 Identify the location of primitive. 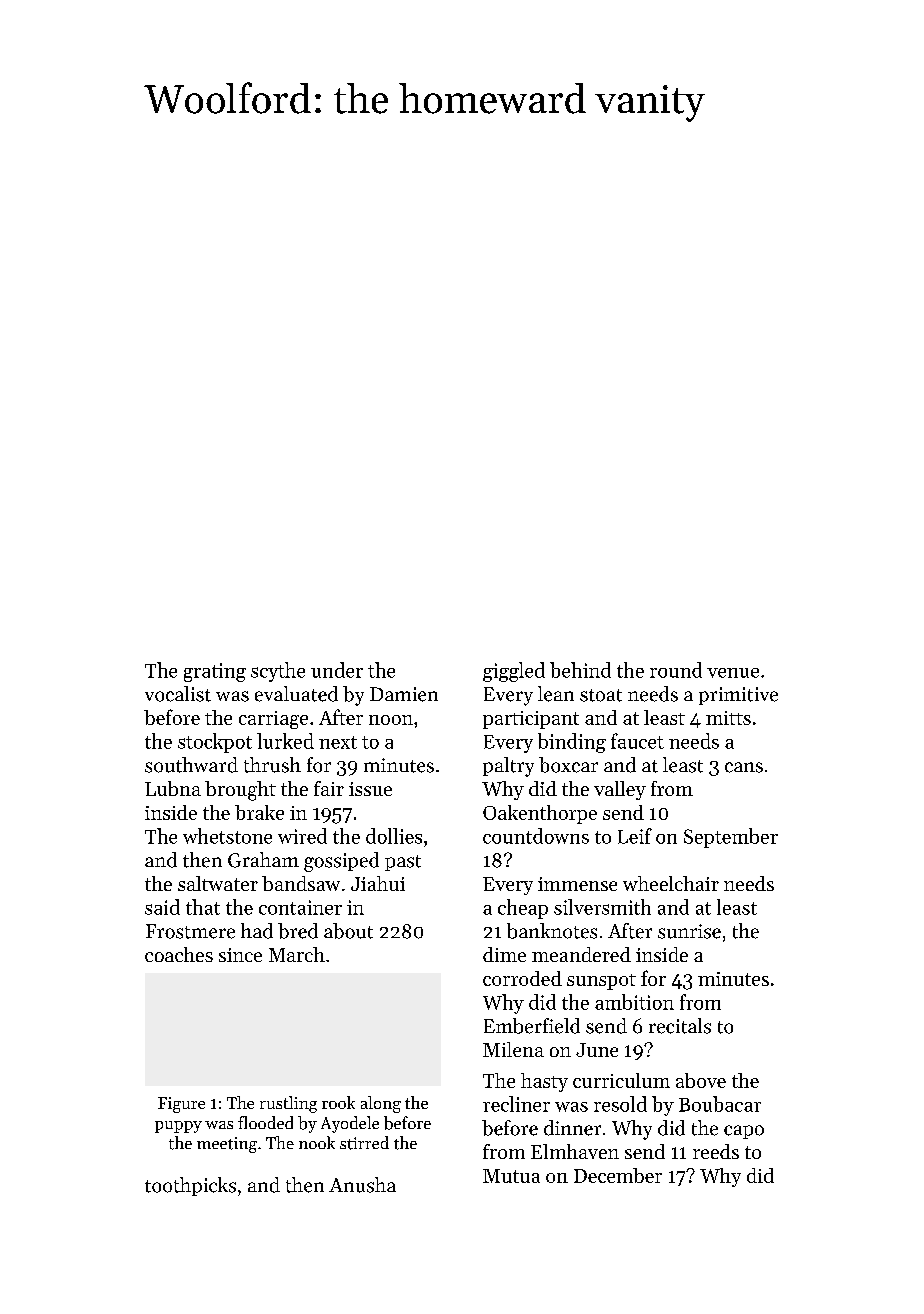
(738, 696).
